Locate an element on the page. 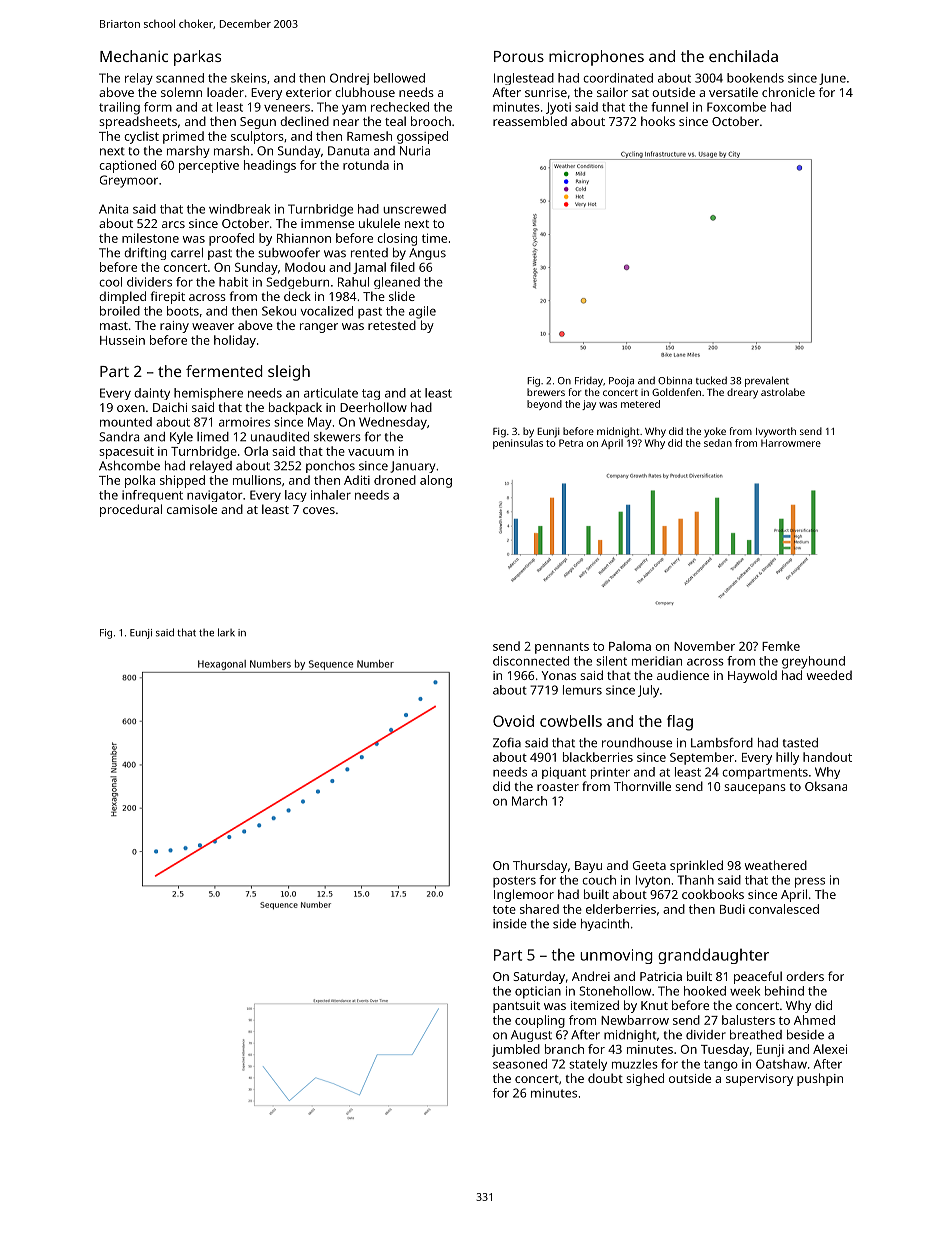  coupling is located at coordinates (540, 1021).
